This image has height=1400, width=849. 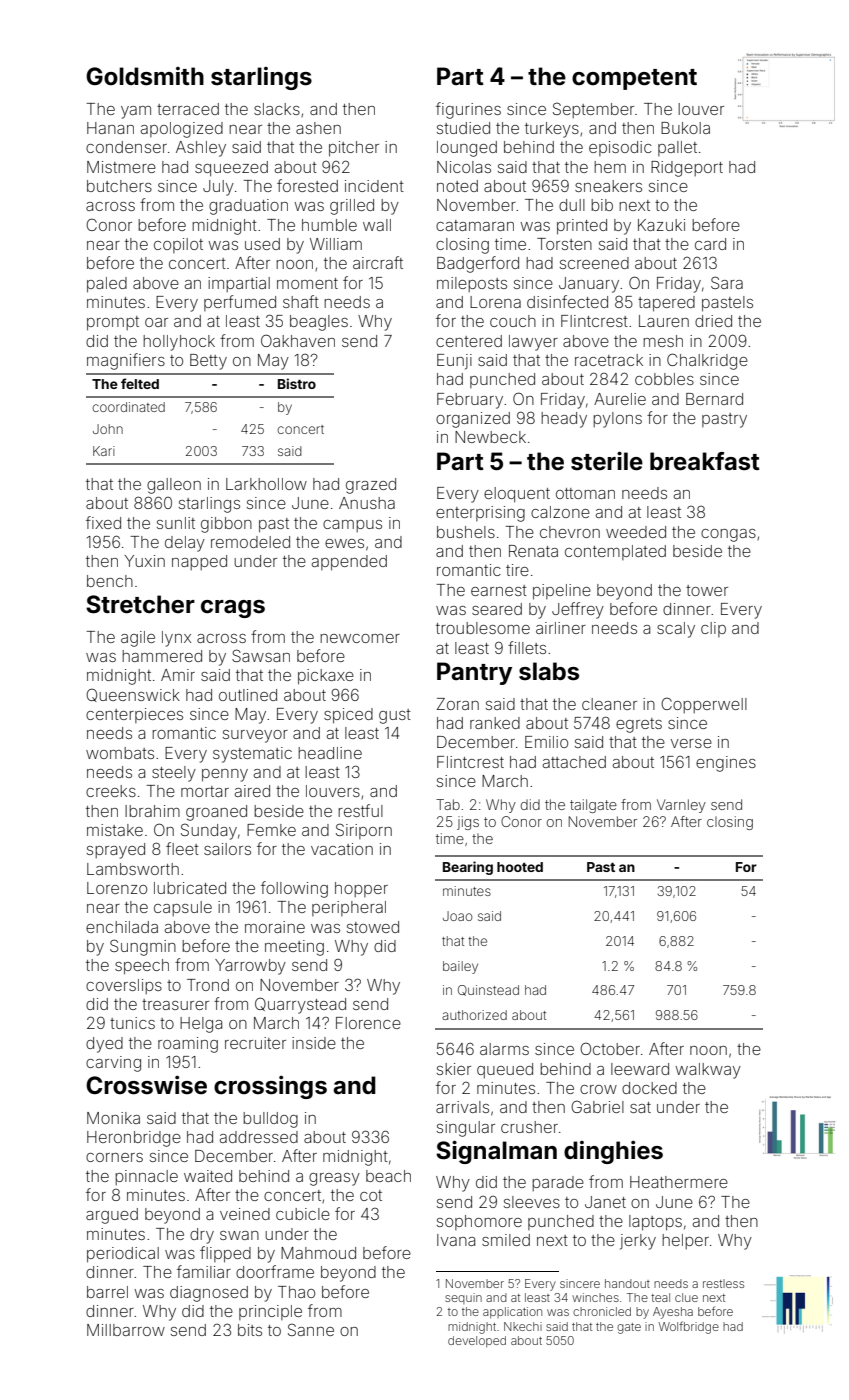 I want to click on Ridgeport, so click(x=687, y=169).
